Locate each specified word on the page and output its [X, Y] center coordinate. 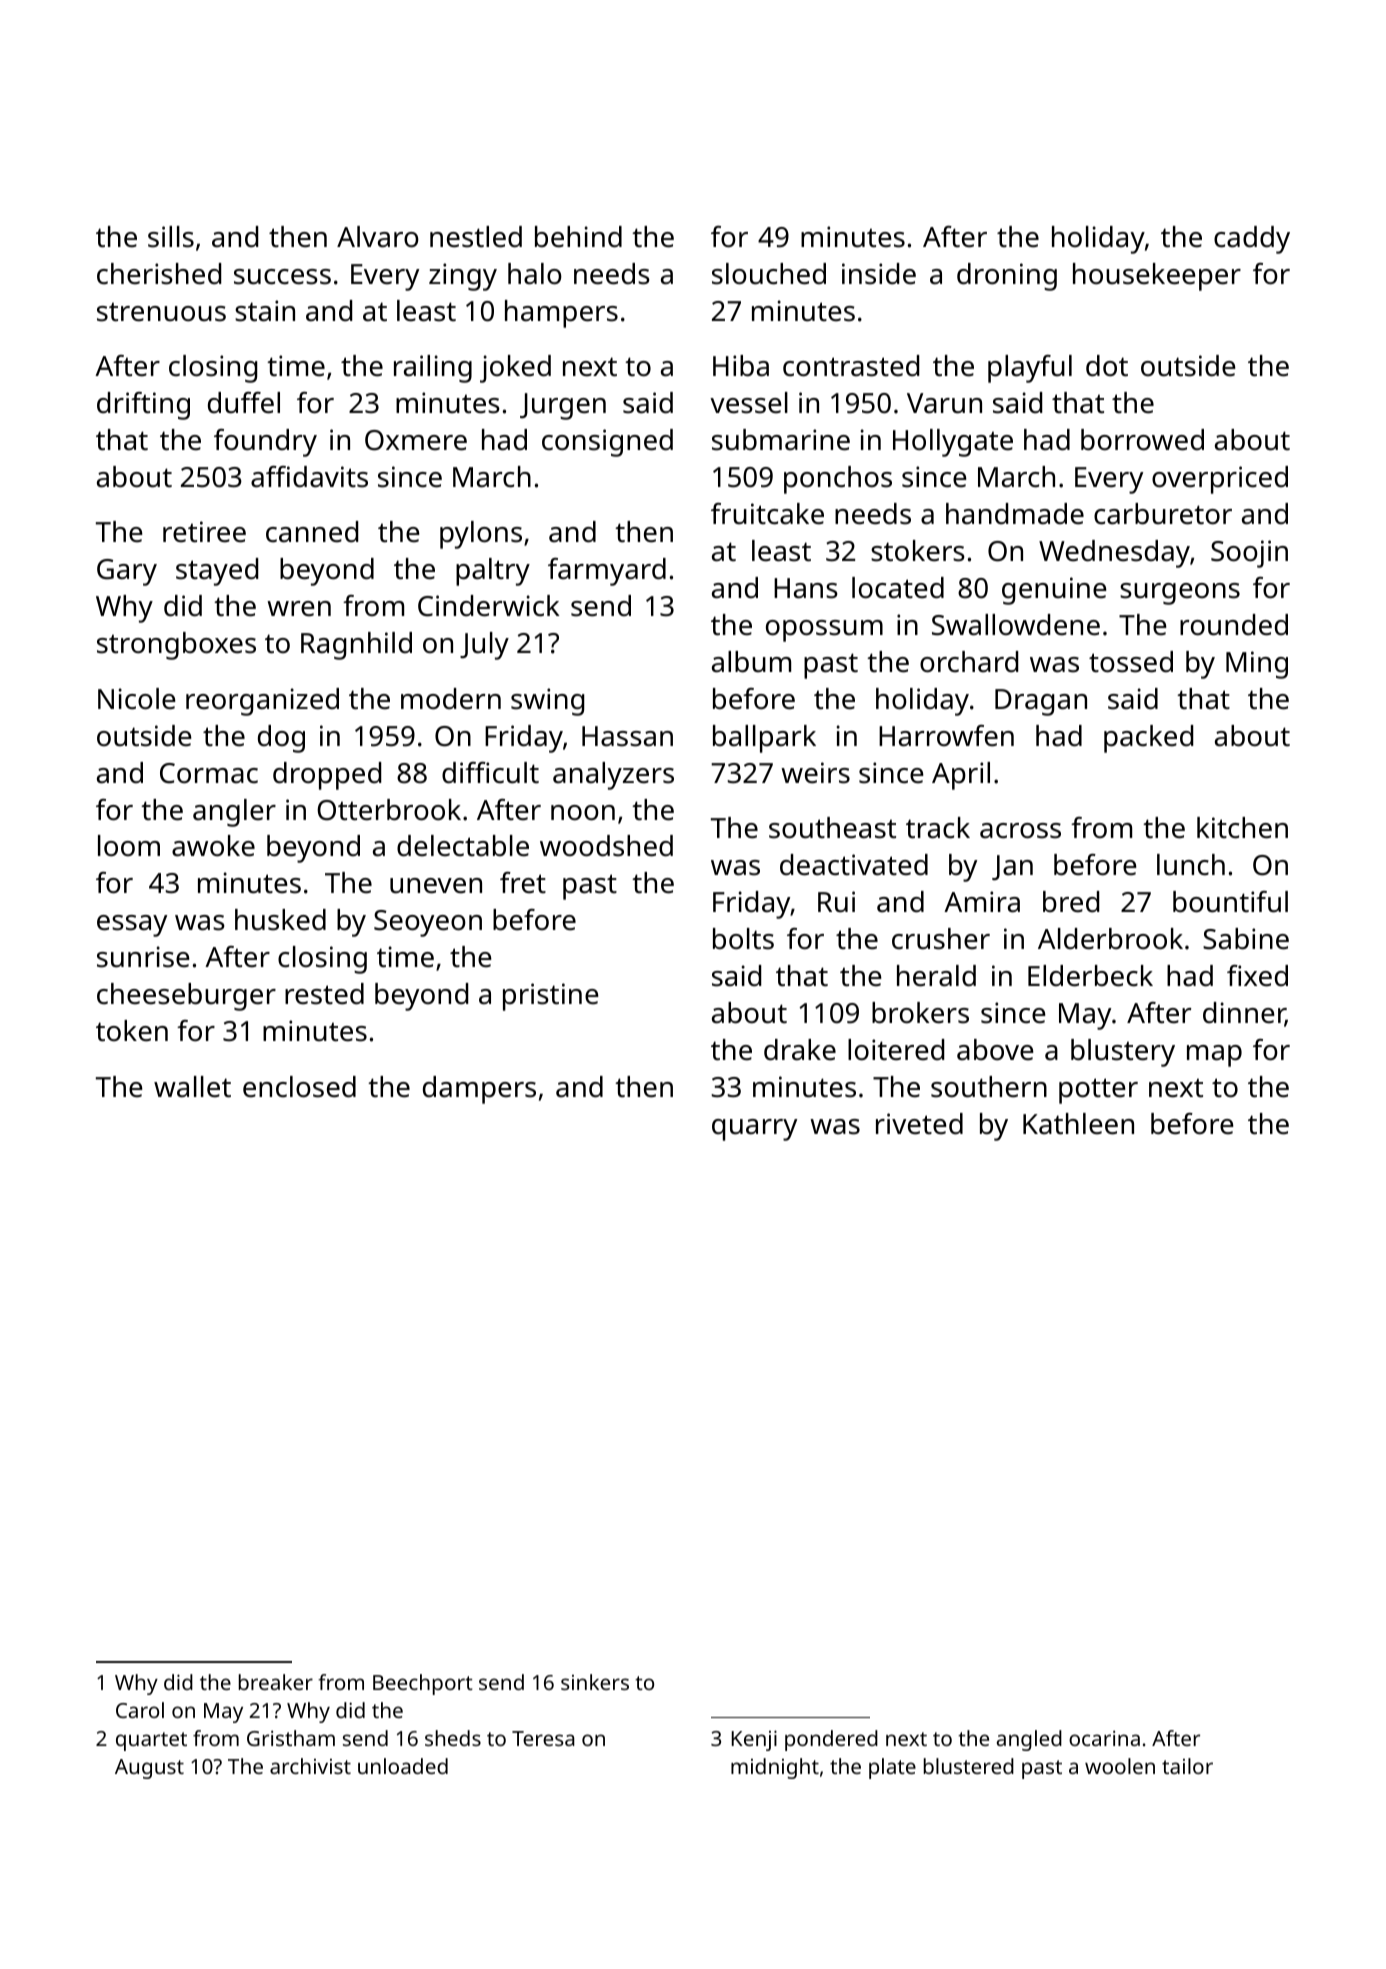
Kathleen [1078, 1124]
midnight [775, 1768]
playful [1030, 369]
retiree [204, 532]
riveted [919, 1124]
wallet [192, 1087]
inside [879, 274]
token [132, 1031]
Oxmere [416, 440]
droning [1007, 277]
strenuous [161, 312]
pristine [551, 997]
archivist [310, 1766]
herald [936, 976]
